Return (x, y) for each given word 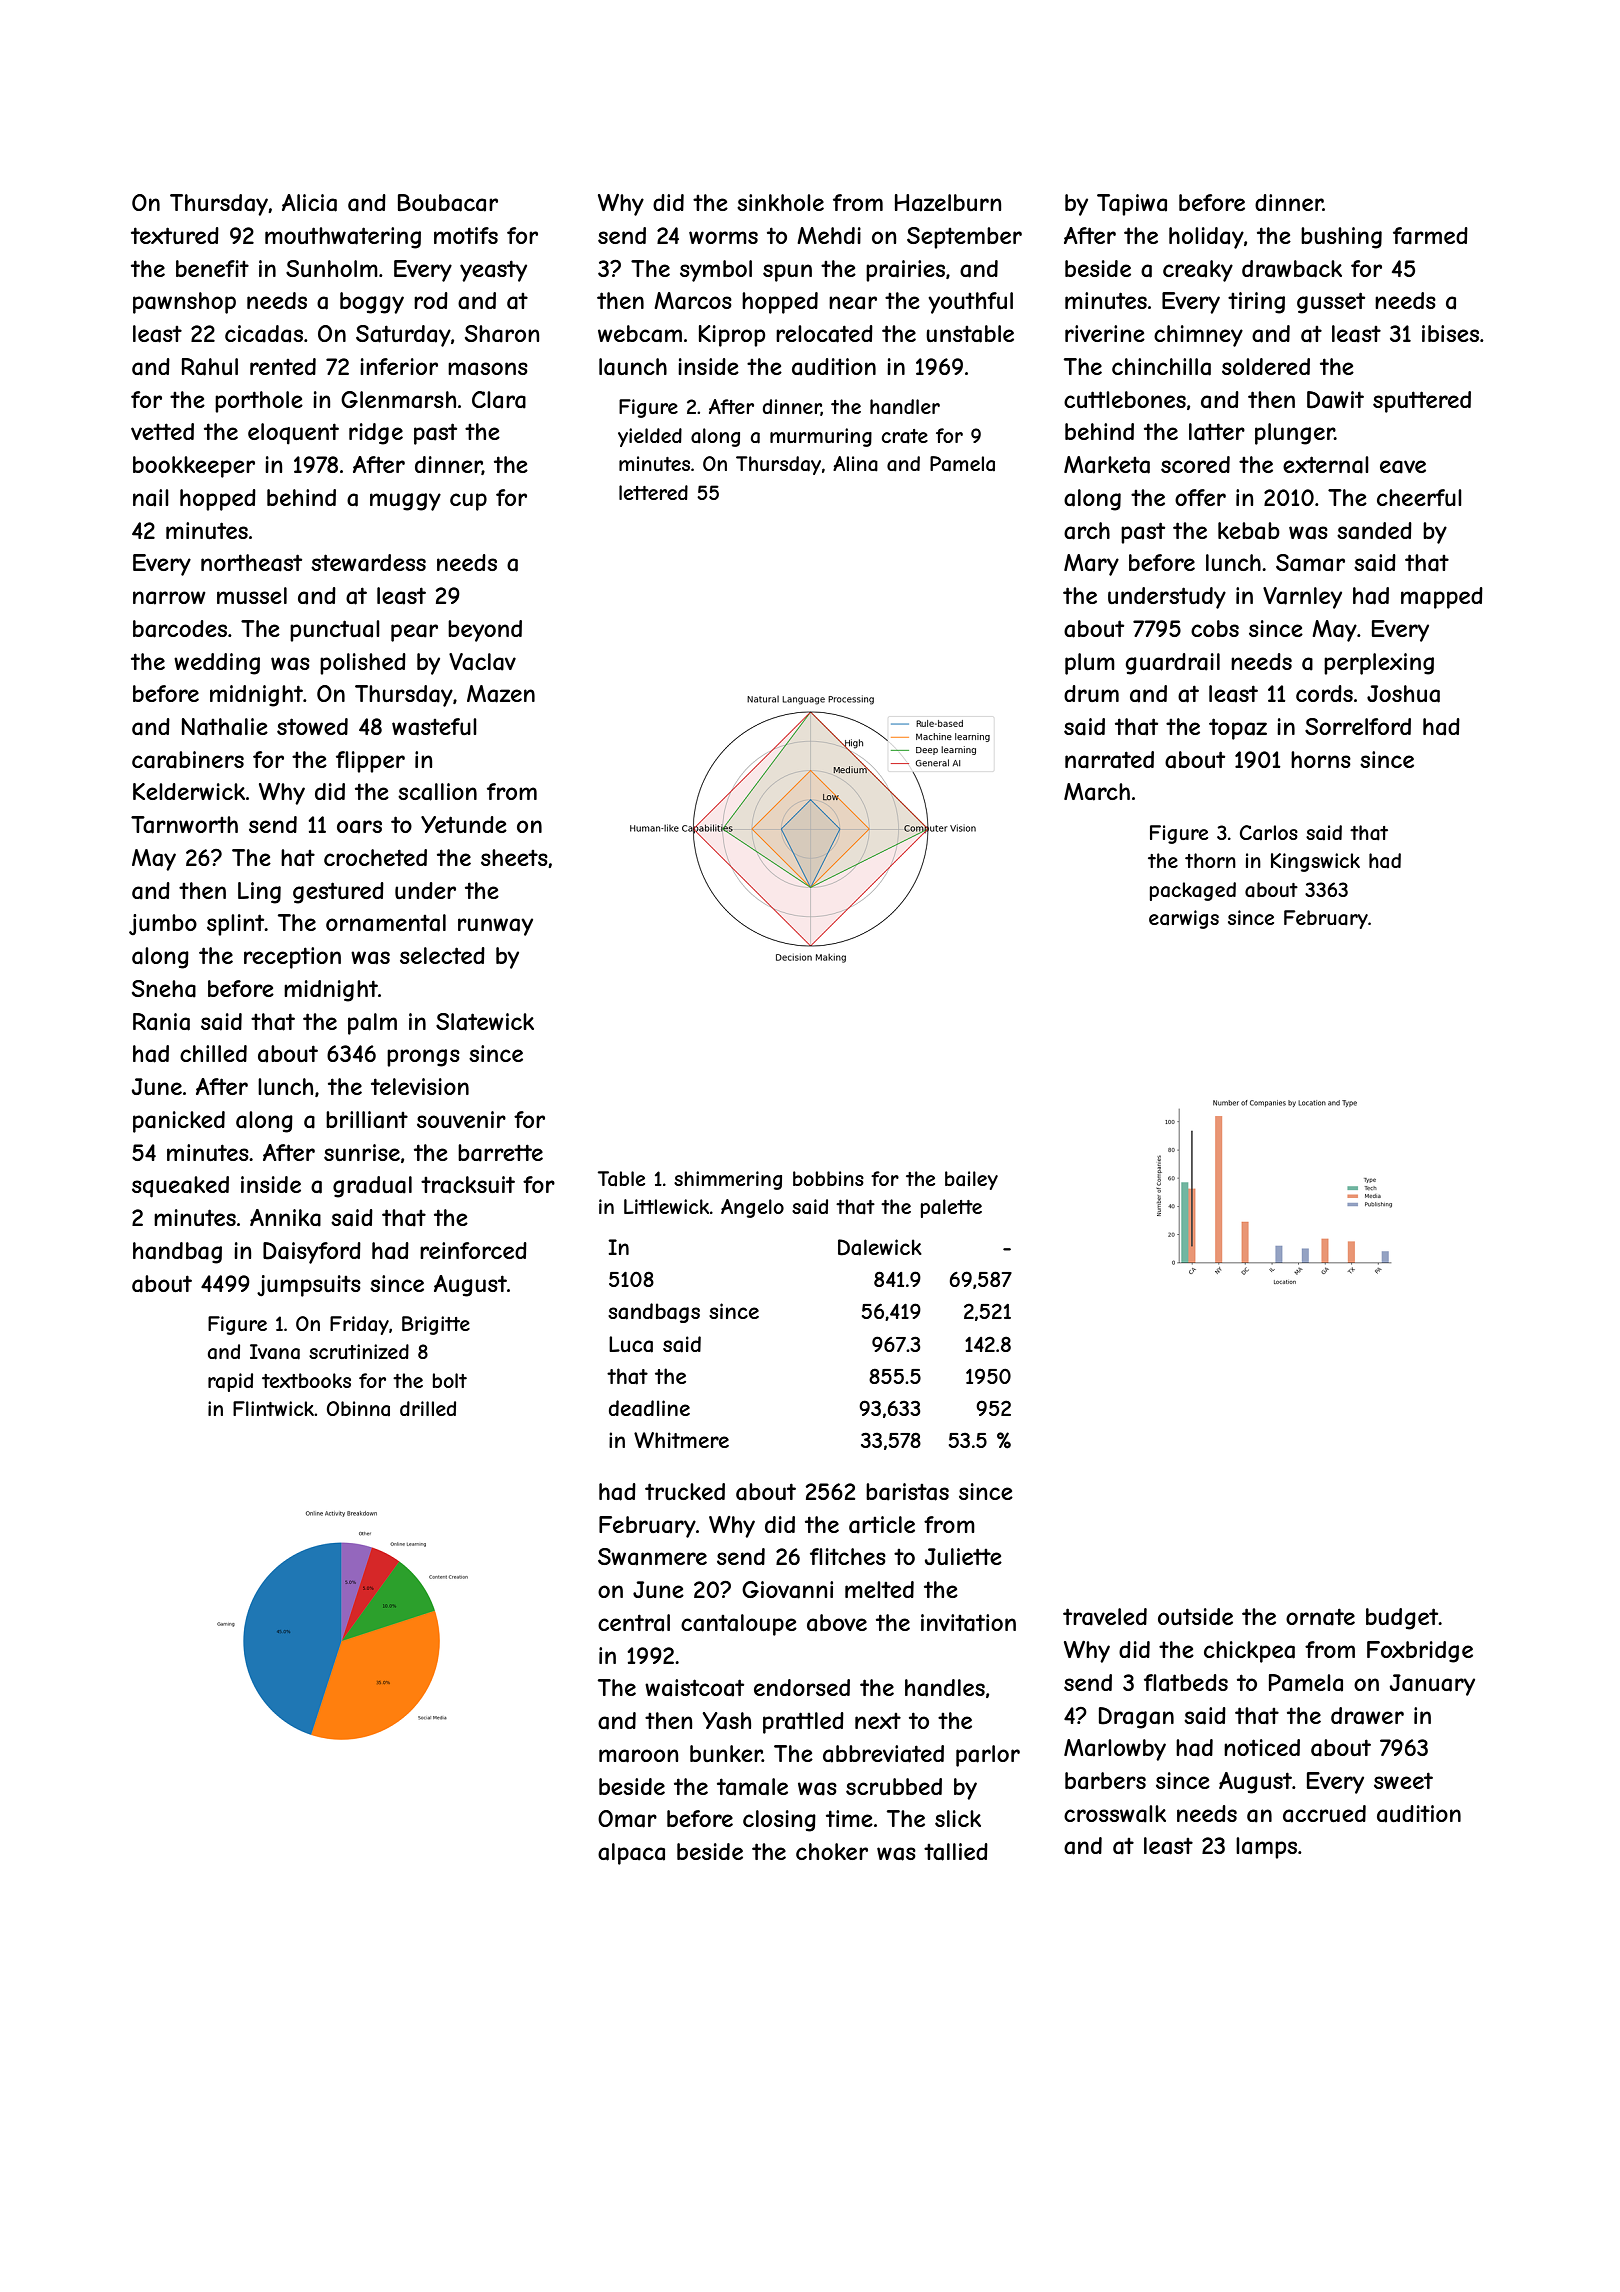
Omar (627, 1819)
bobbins (828, 1178)
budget (1402, 1619)
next (878, 1721)
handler (905, 407)
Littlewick (666, 1206)
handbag (177, 1253)
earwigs (1184, 919)
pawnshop (184, 303)
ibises (1450, 333)
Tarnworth (184, 825)
